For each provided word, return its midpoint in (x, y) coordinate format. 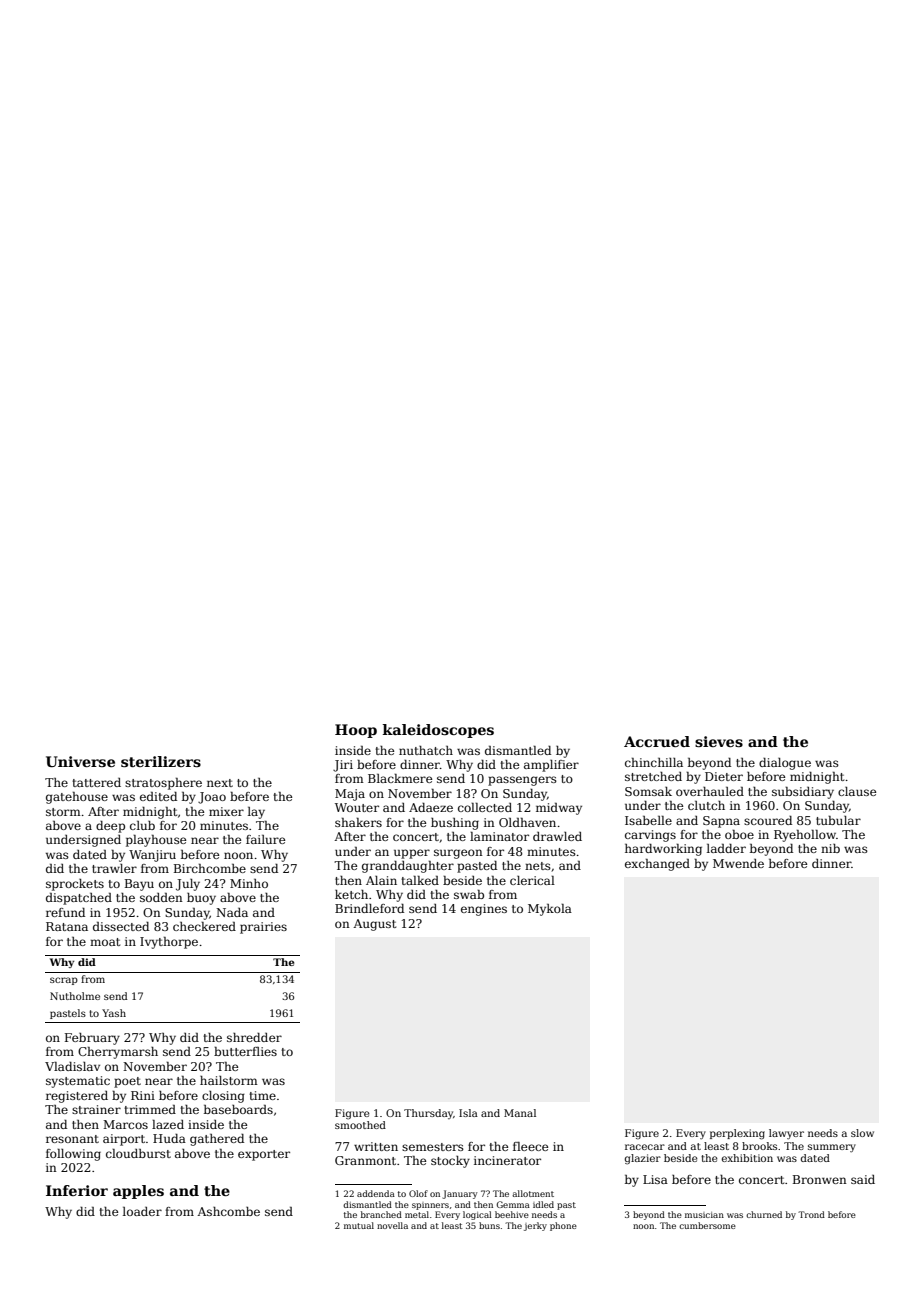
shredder (254, 1037)
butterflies (245, 1051)
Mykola (550, 910)
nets (538, 866)
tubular (838, 820)
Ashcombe (228, 1211)
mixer (226, 811)
